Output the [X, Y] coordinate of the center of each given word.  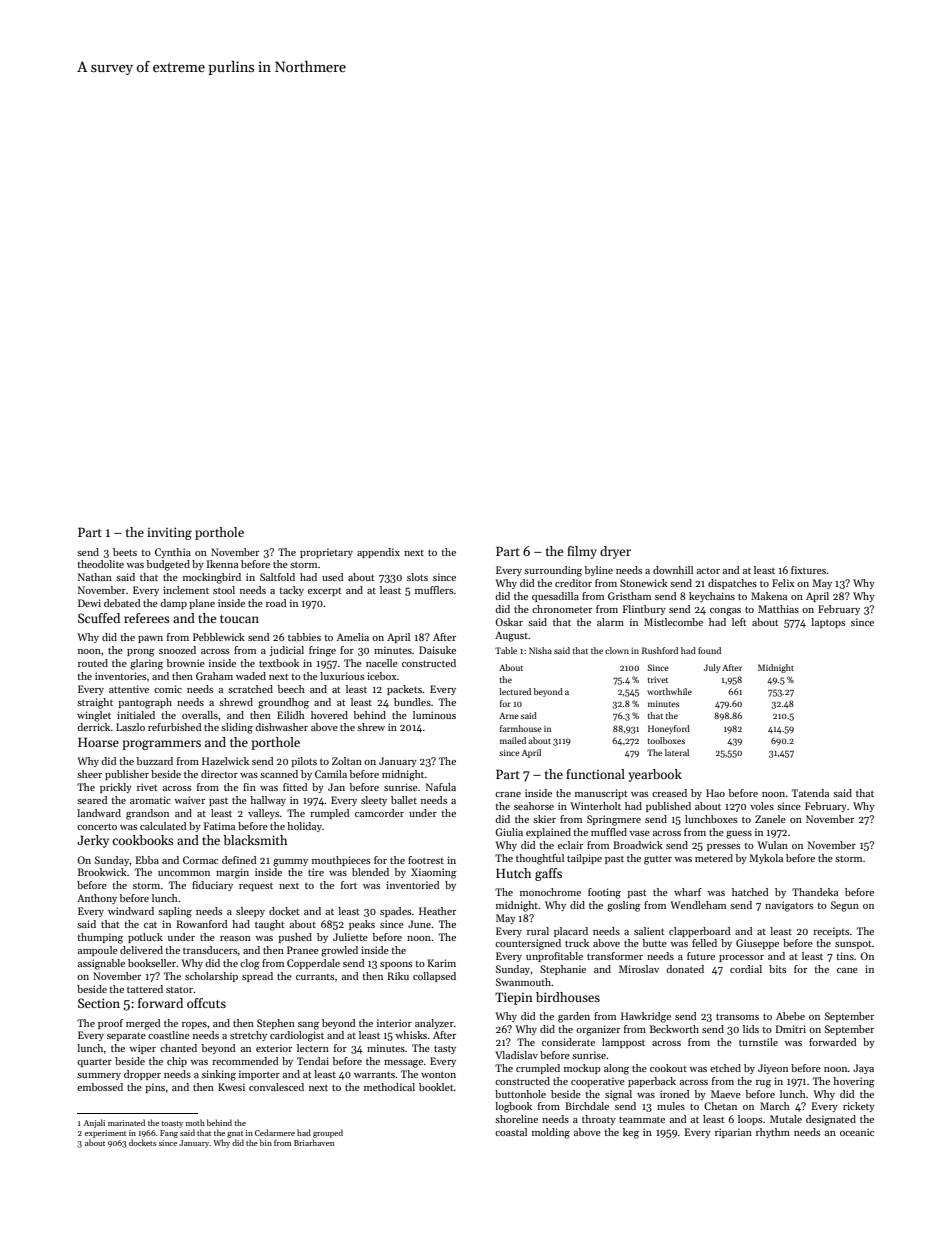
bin [266, 1142]
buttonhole [520, 1094]
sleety [374, 801]
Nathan [95, 577]
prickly [116, 788]
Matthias [778, 609]
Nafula [441, 787]
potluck [145, 938]
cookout [668, 1068]
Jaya [863, 1069]
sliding [237, 728]
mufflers [434, 590]
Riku [398, 976]
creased [669, 793]
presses [723, 847]
